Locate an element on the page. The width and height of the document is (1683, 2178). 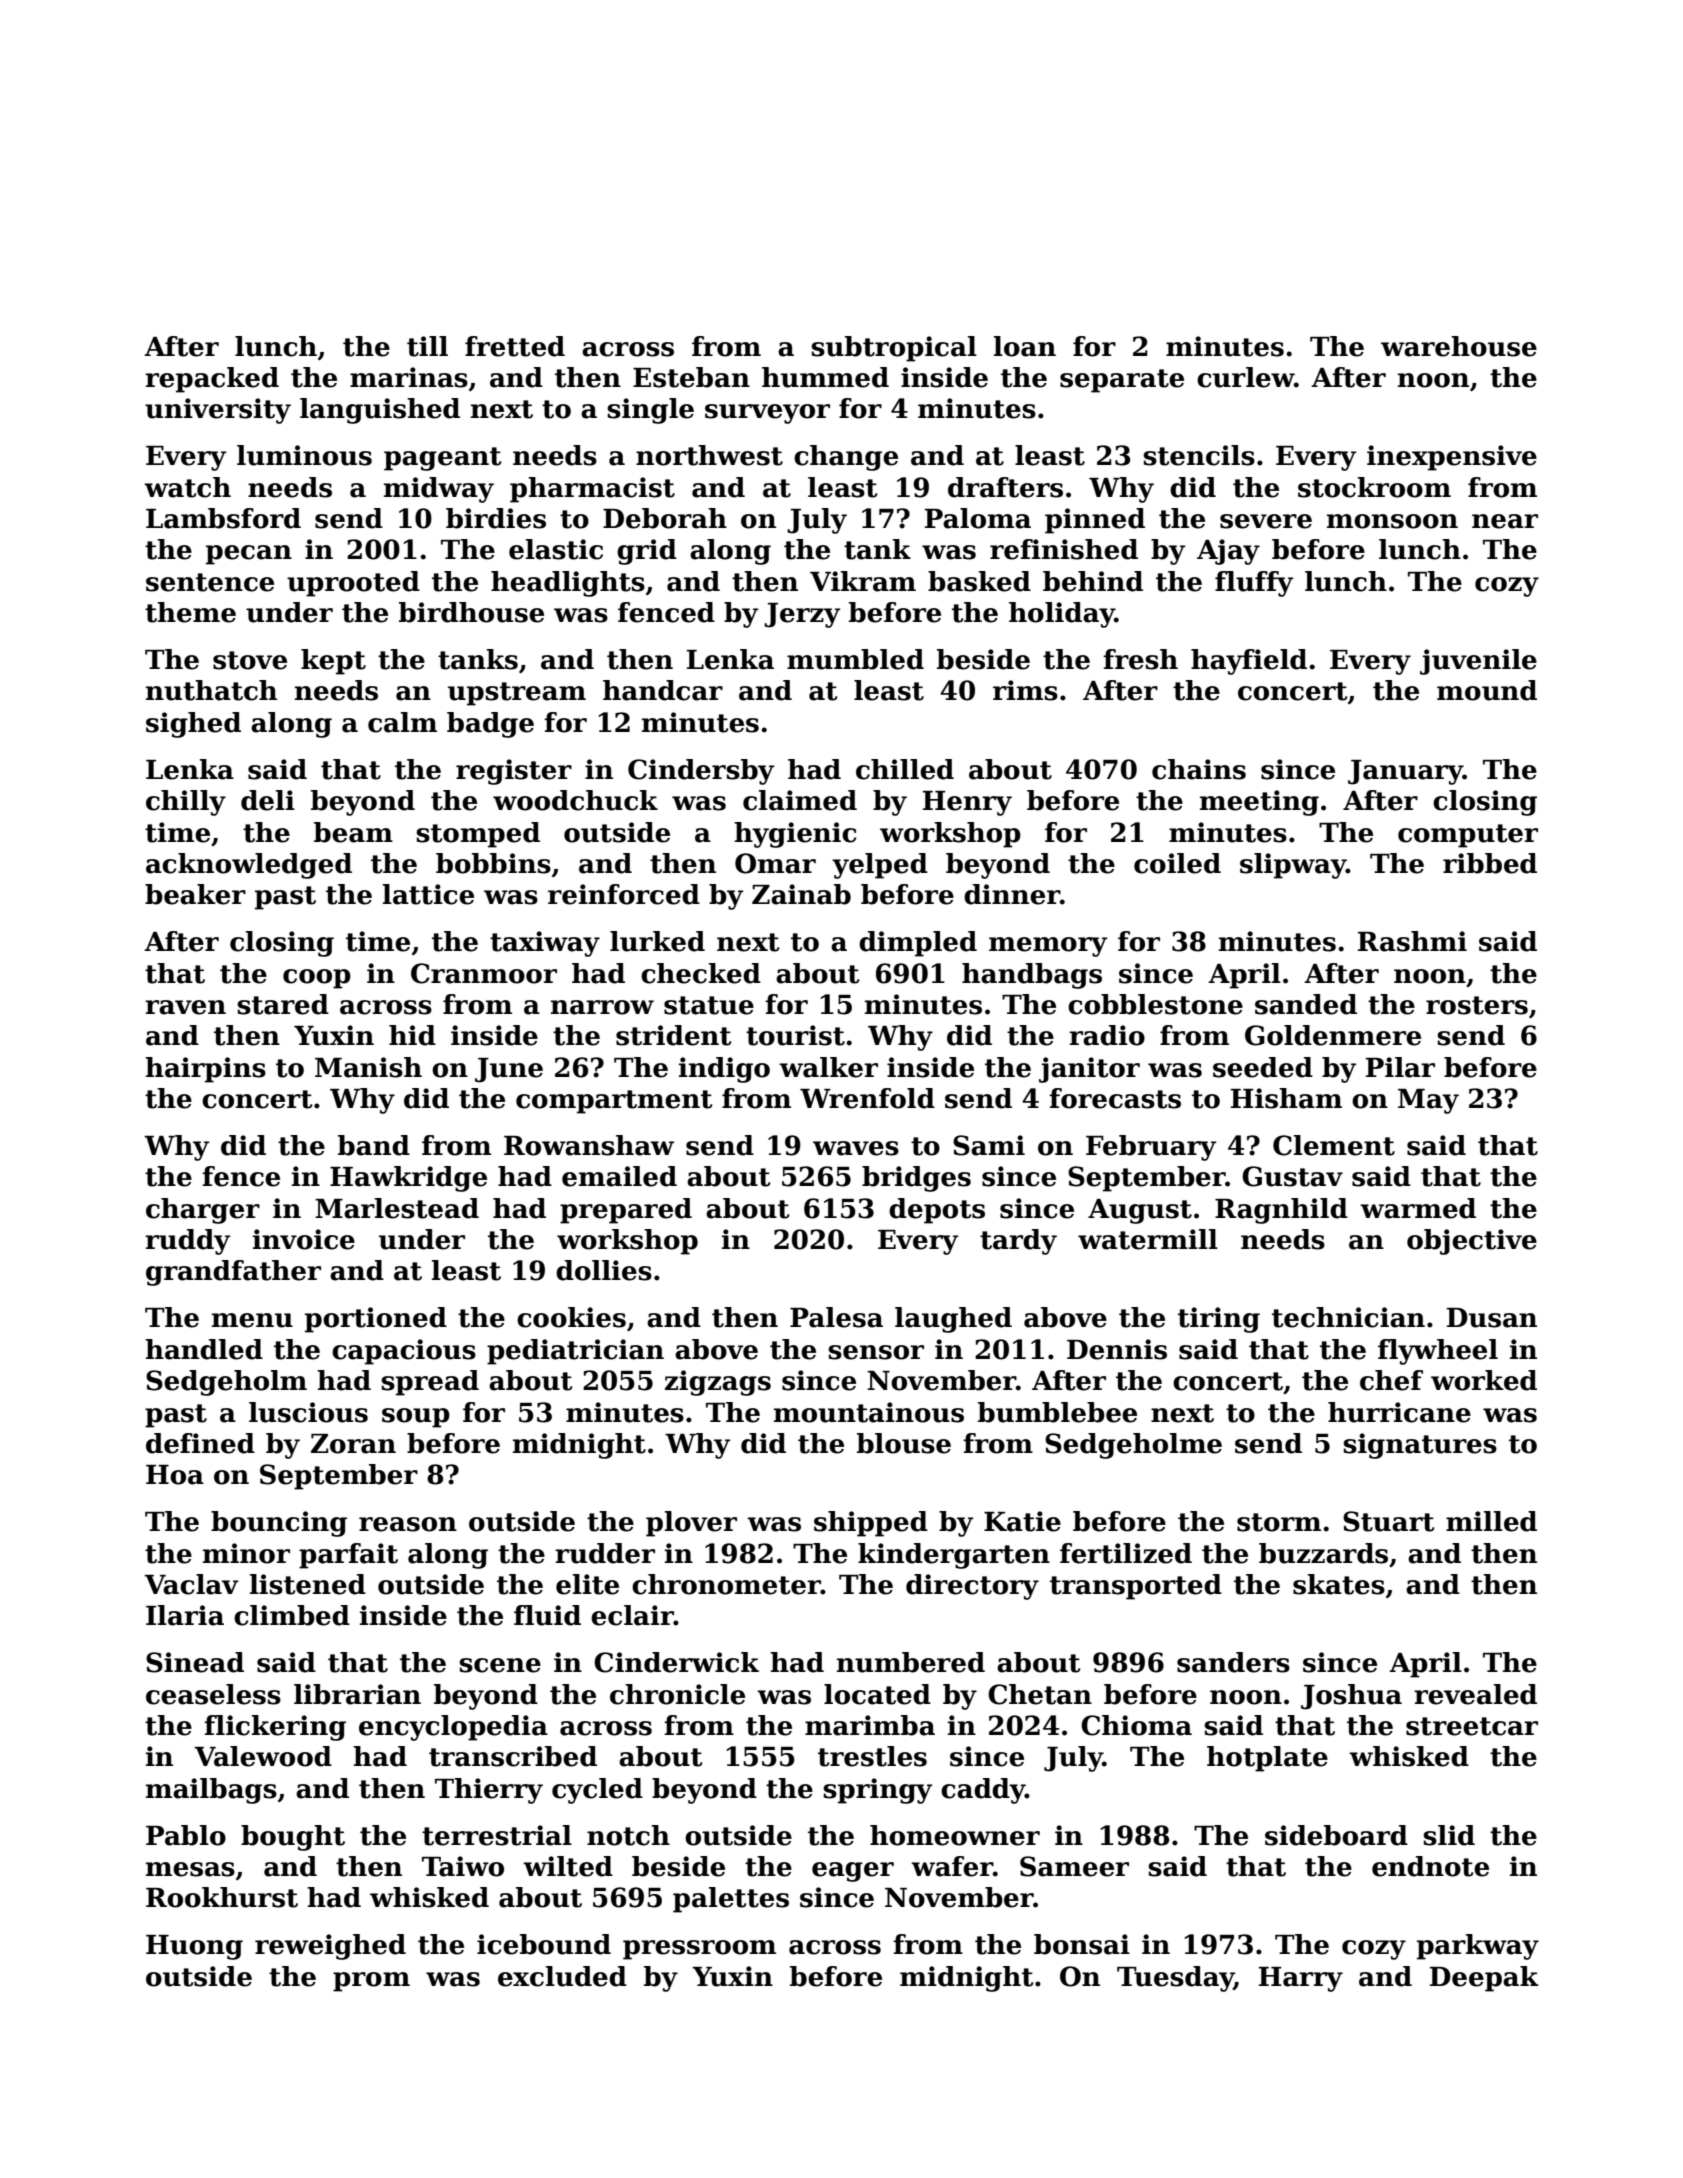
Rashmi is located at coordinates (1412, 941).
